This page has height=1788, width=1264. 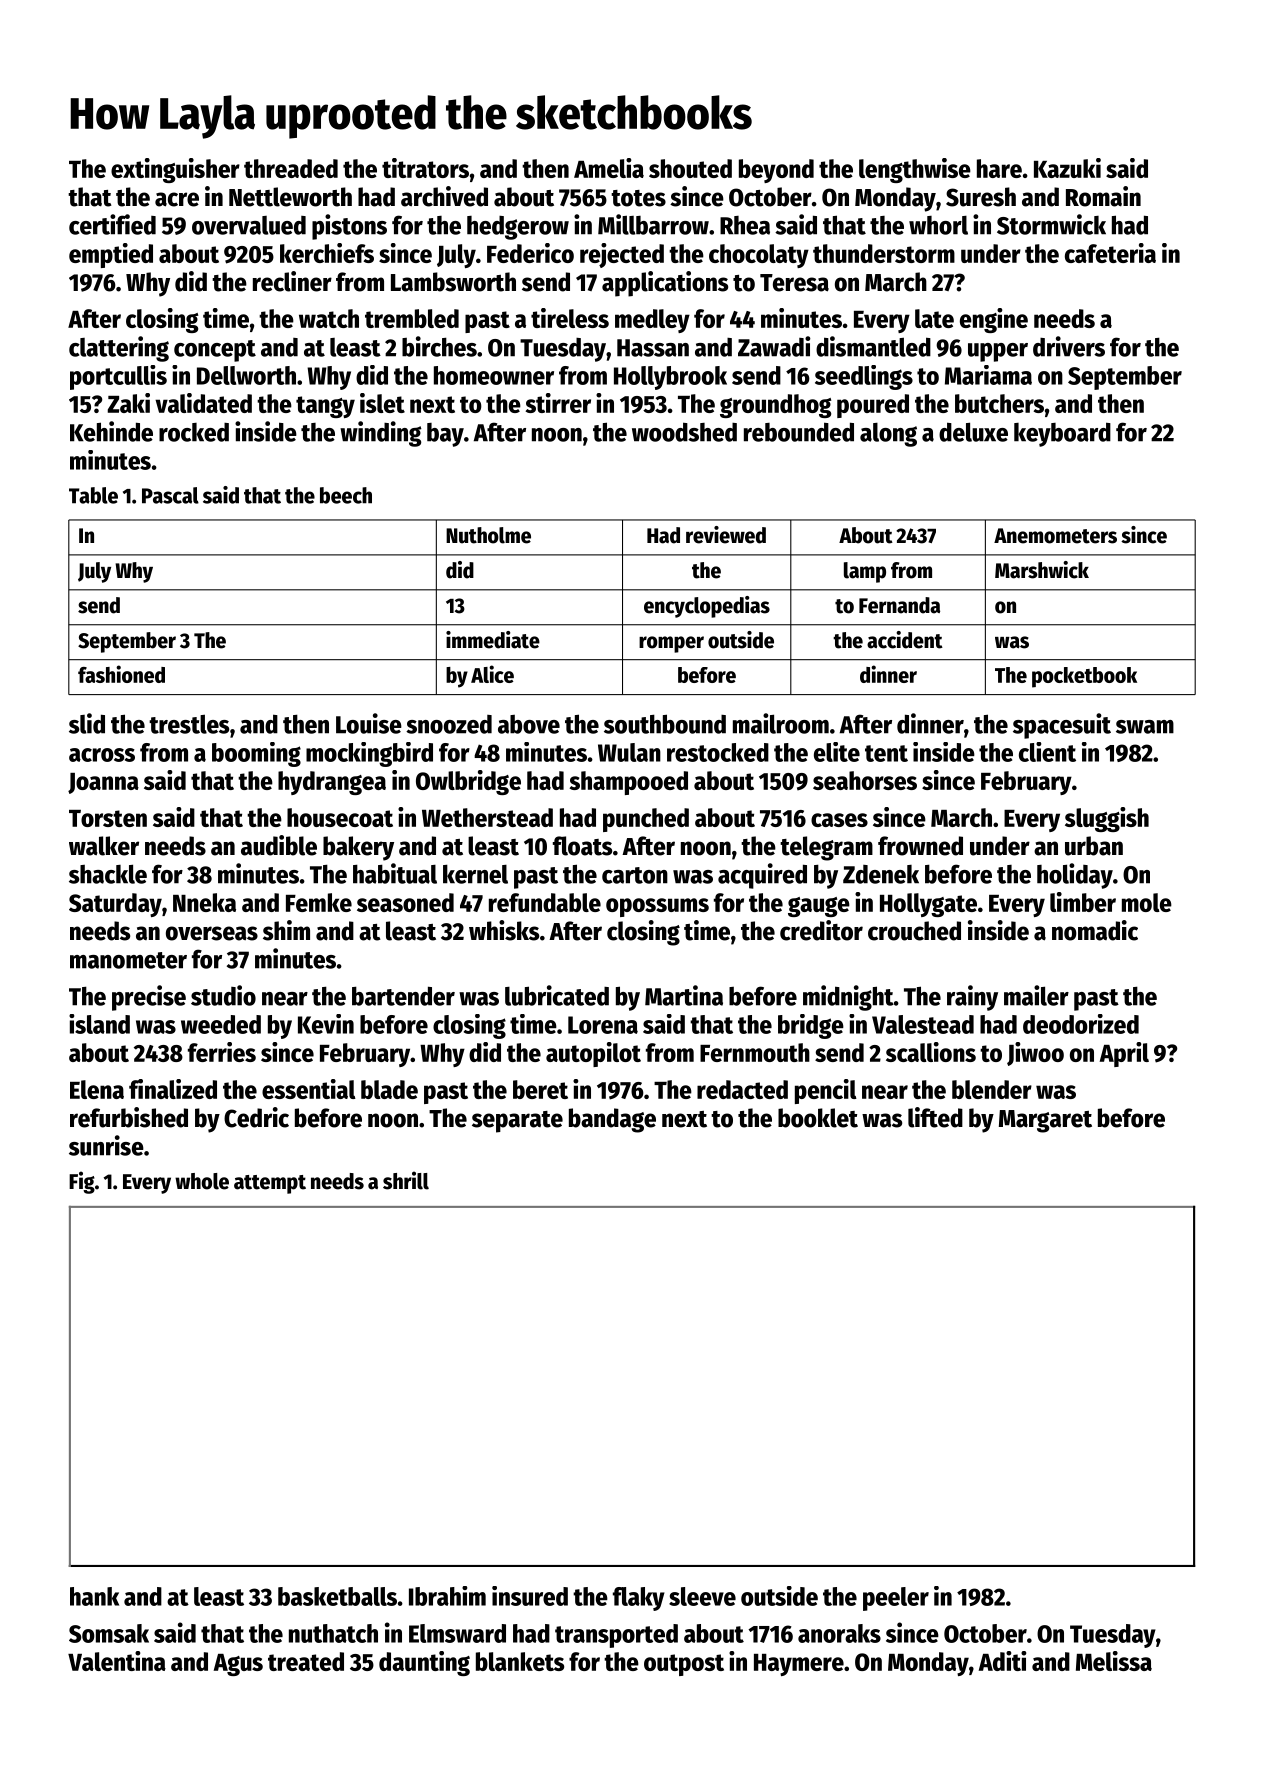 What do you see at coordinates (279, 845) in the page?
I see `audible` at bounding box center [279, 845].
